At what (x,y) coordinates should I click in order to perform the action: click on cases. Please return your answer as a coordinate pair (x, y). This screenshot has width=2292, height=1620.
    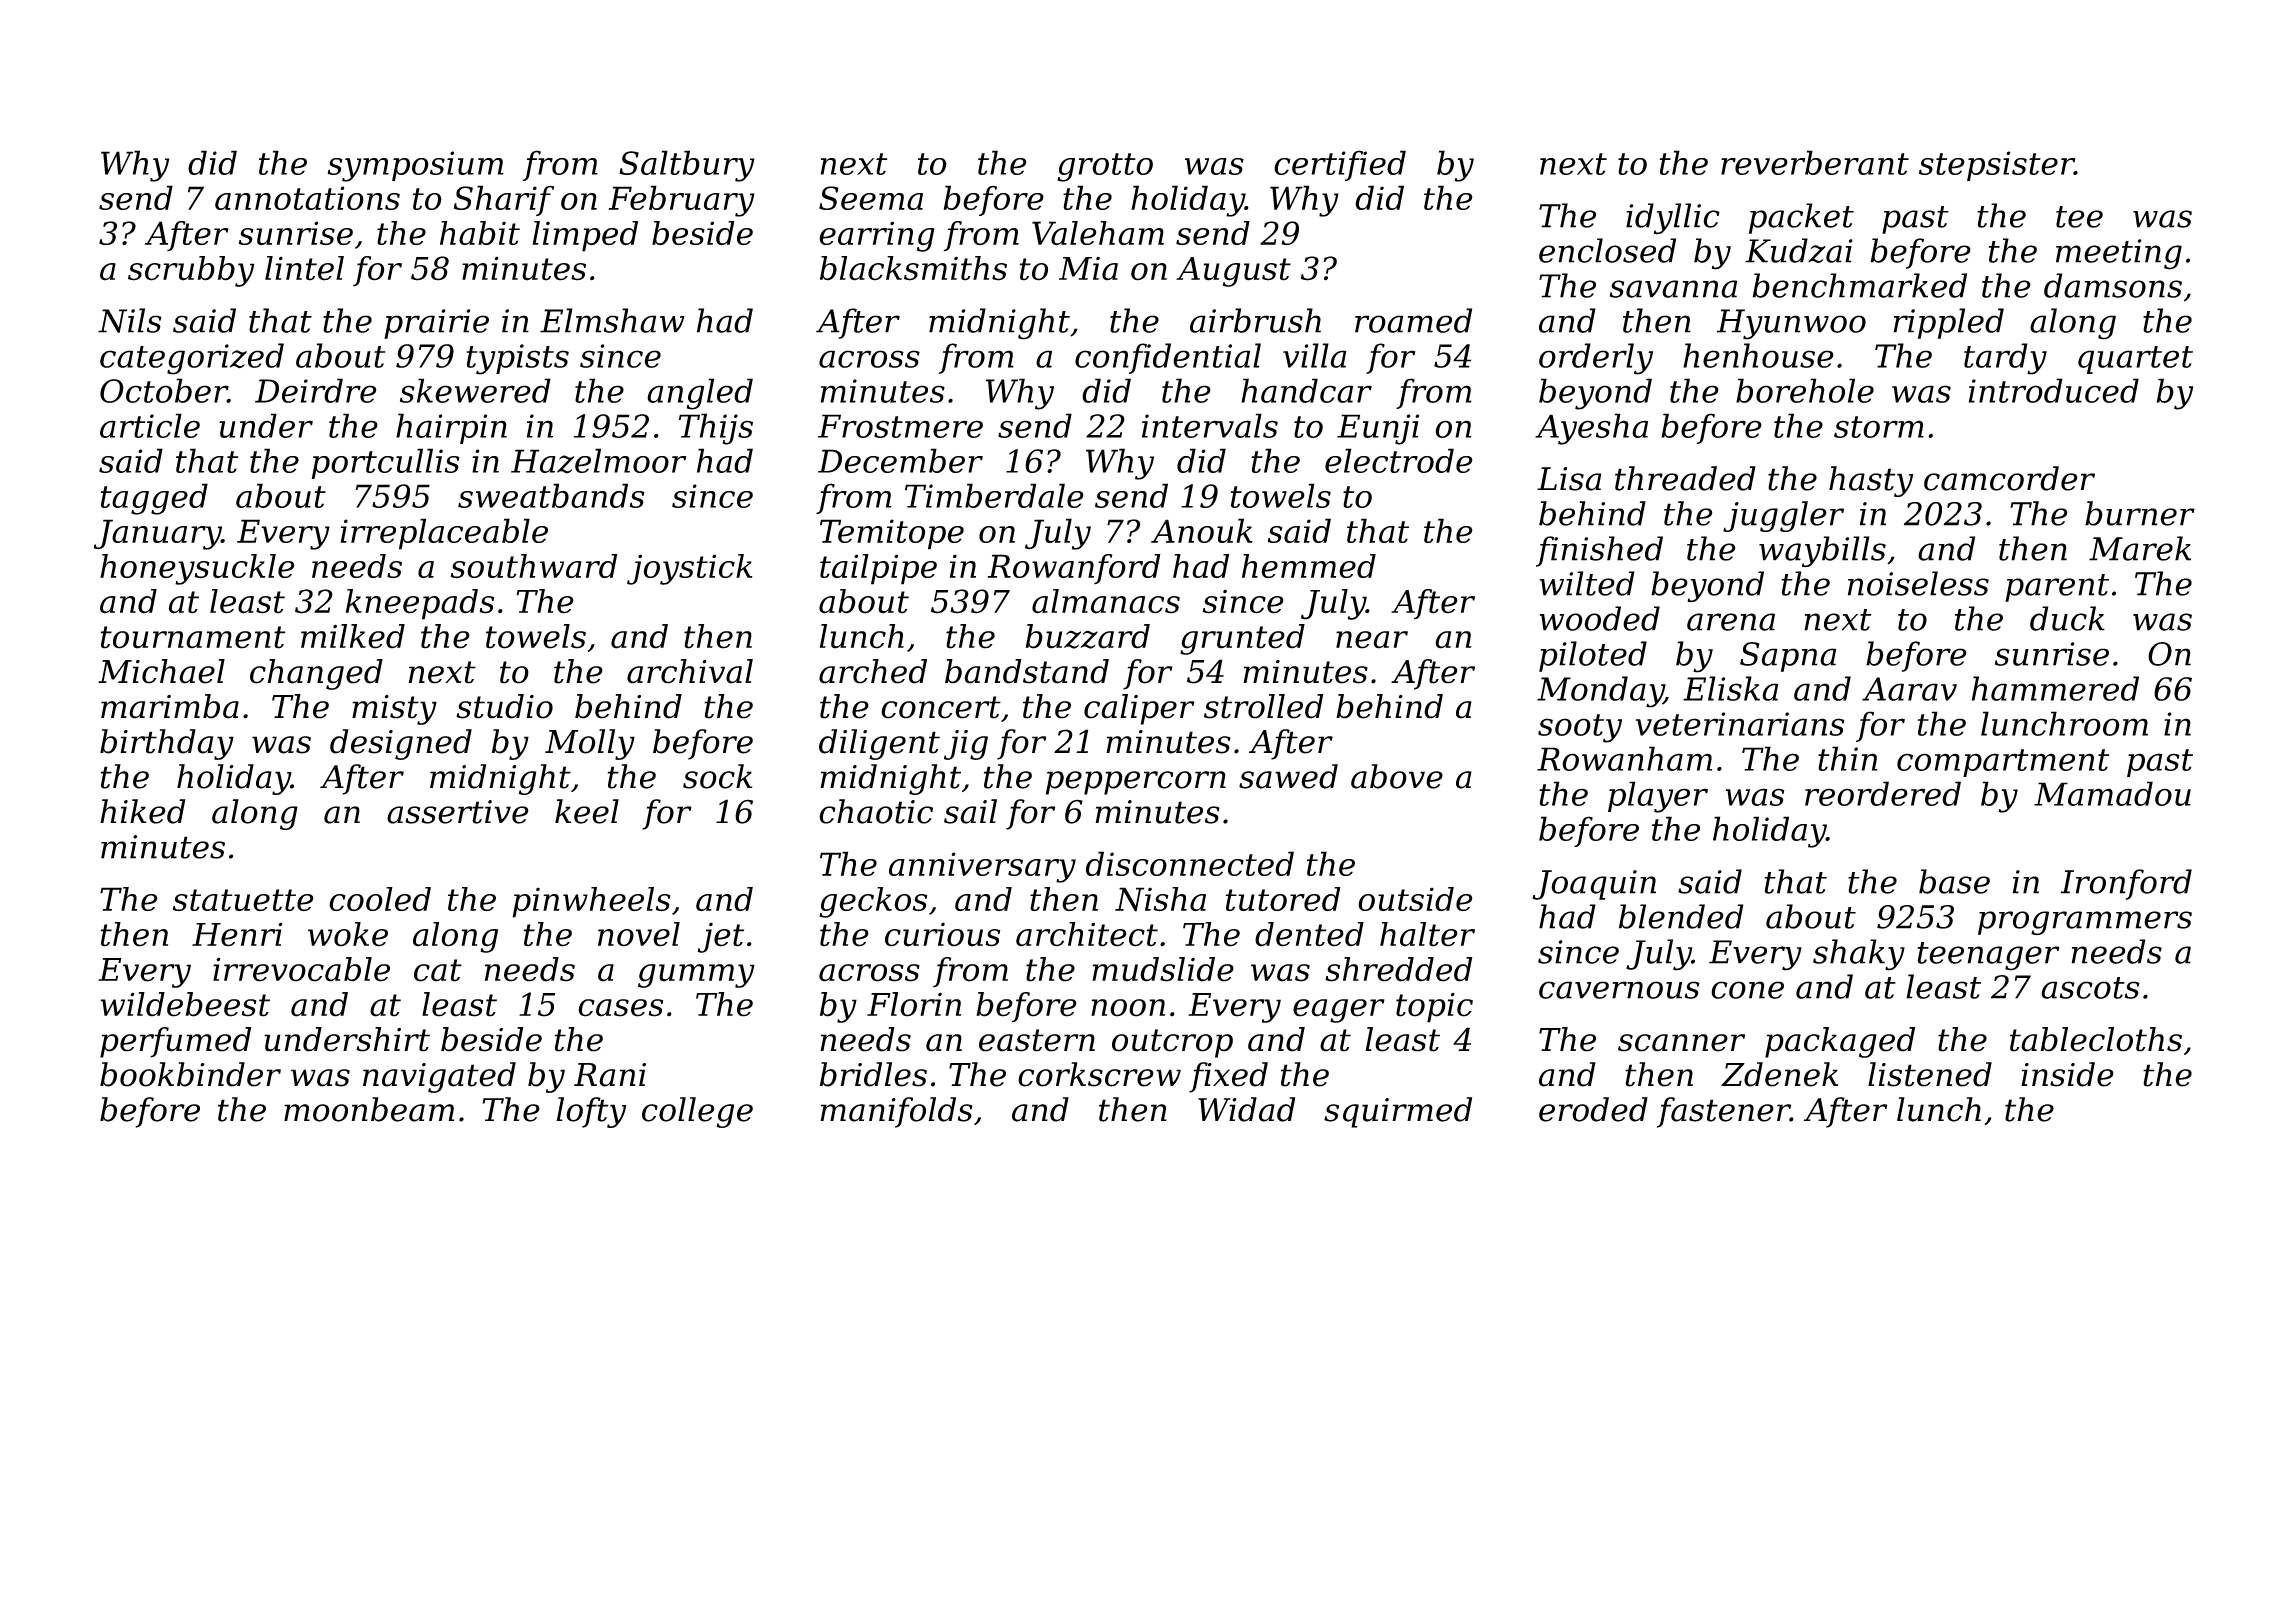
    Looking at the image, I should click on (620, 1008).
